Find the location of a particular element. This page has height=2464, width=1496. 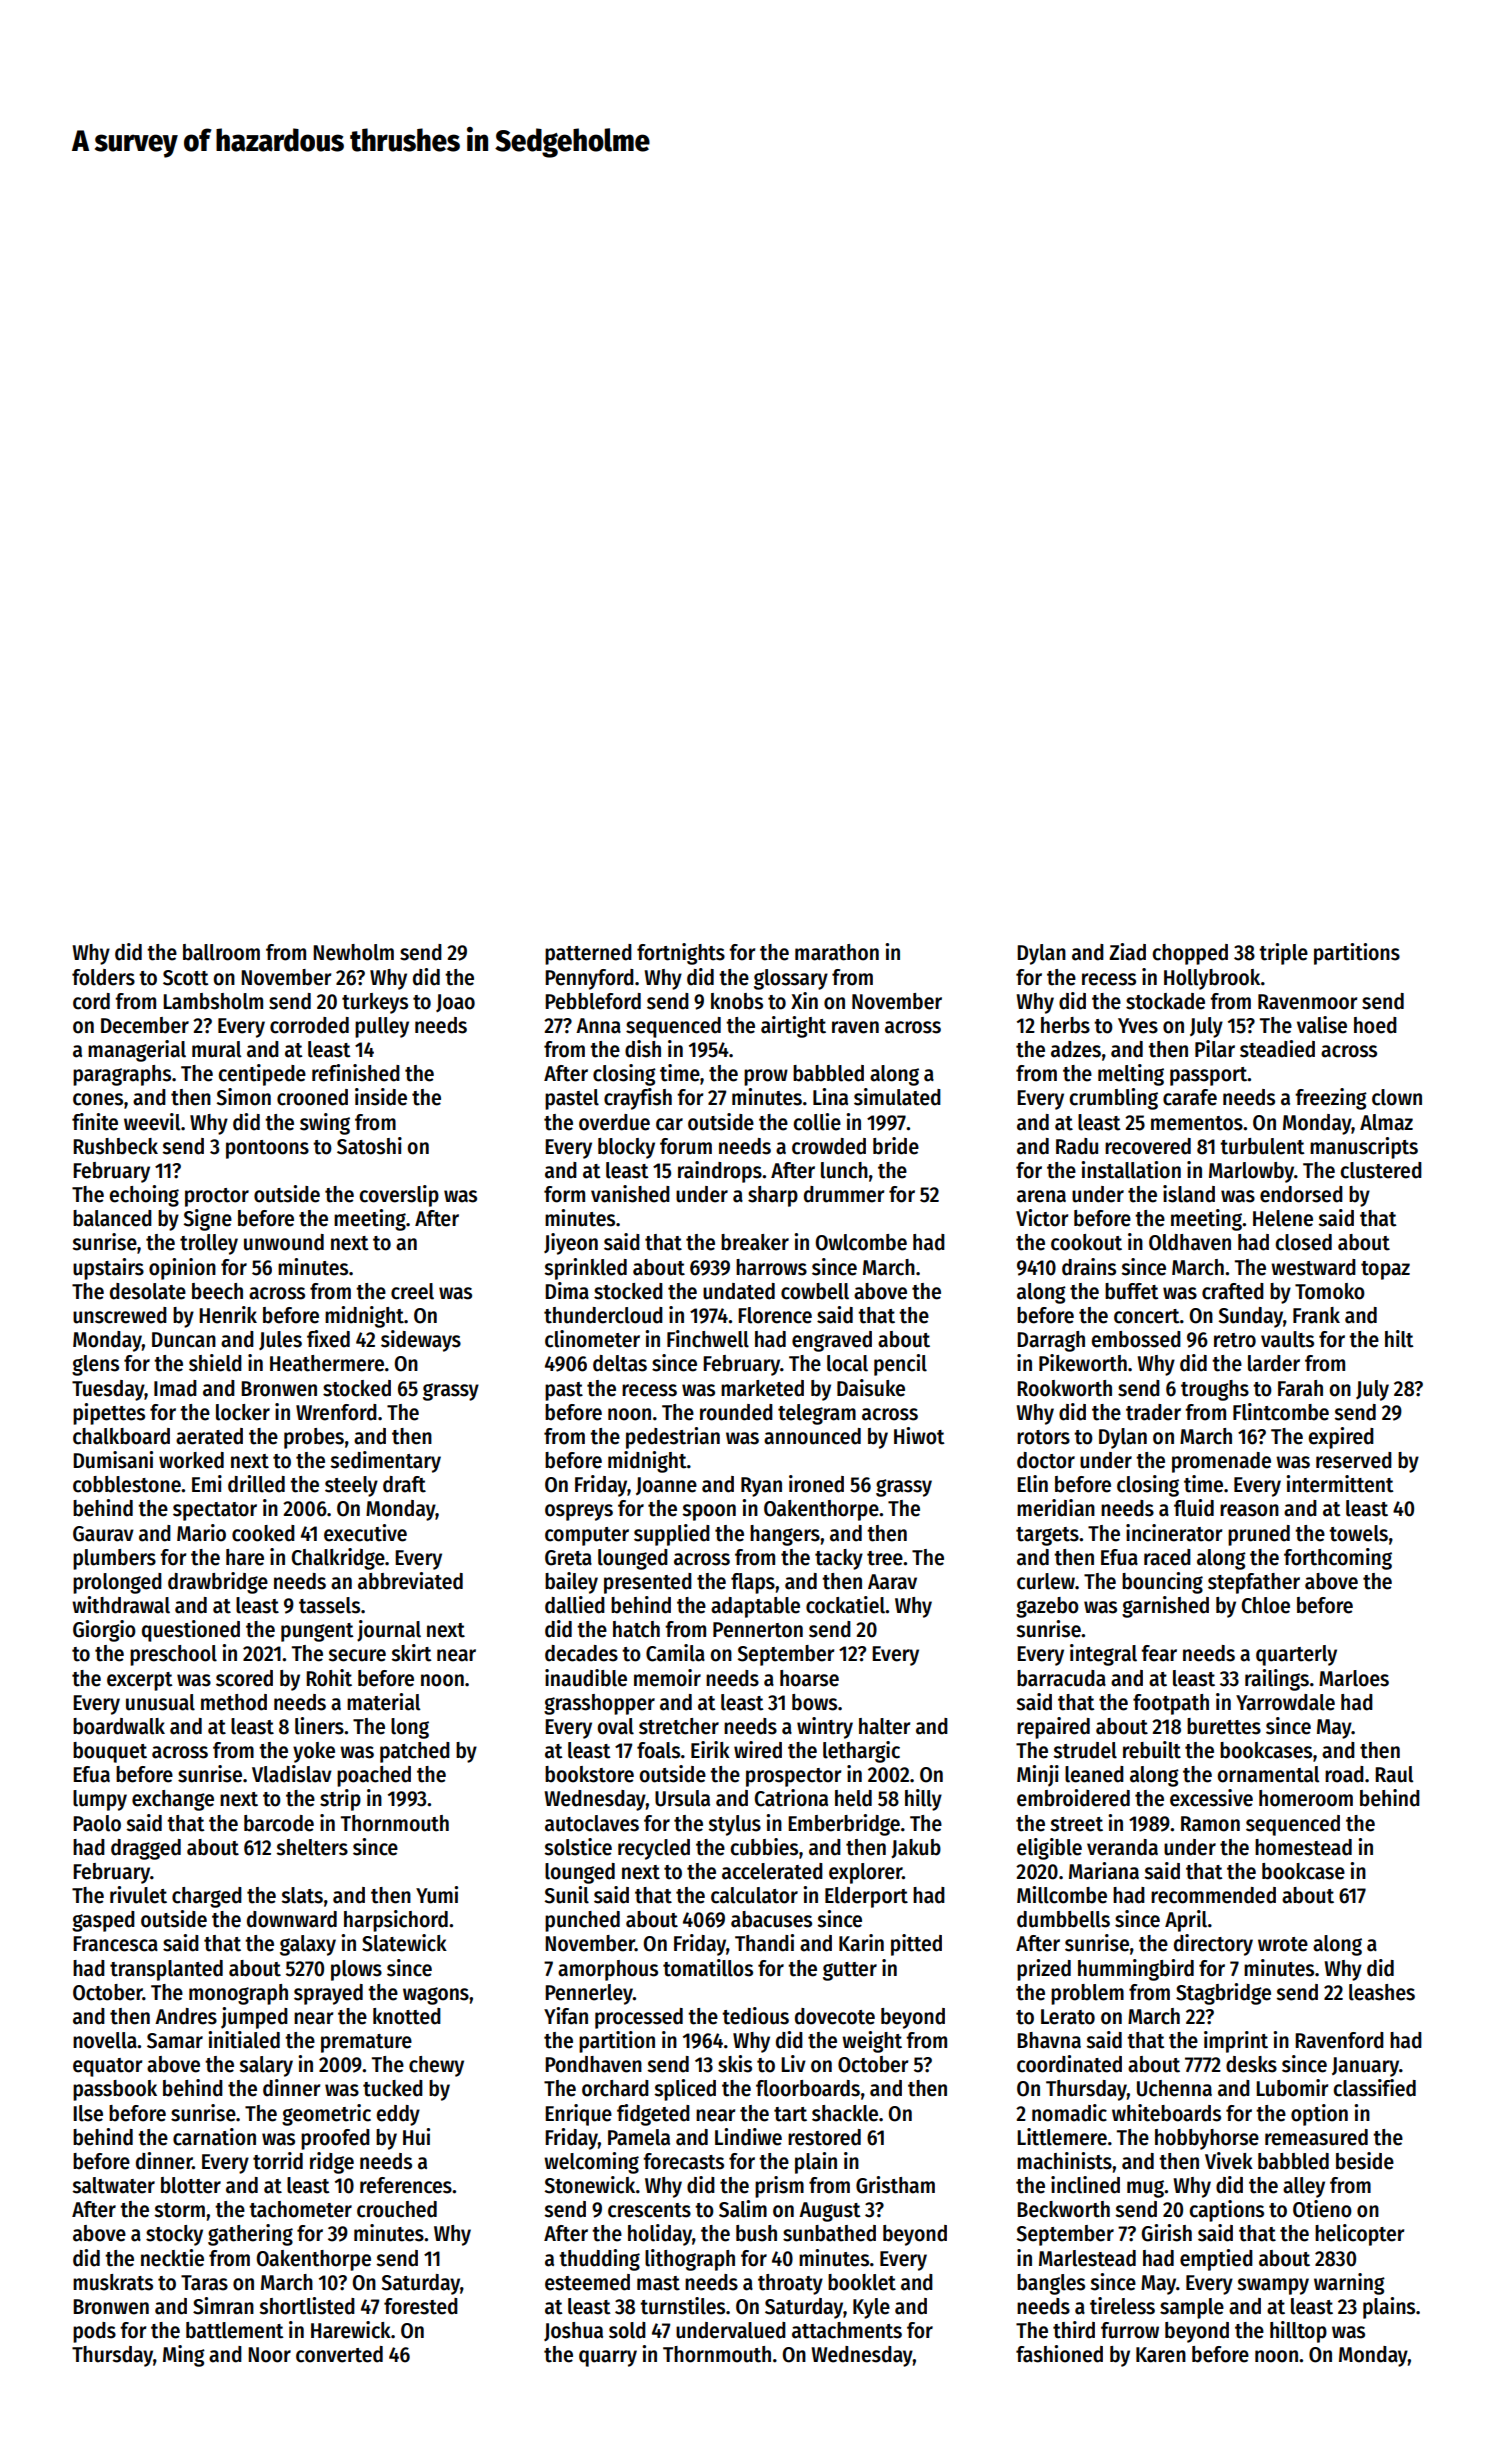

crouched is located at coordinates (397, 2209).
